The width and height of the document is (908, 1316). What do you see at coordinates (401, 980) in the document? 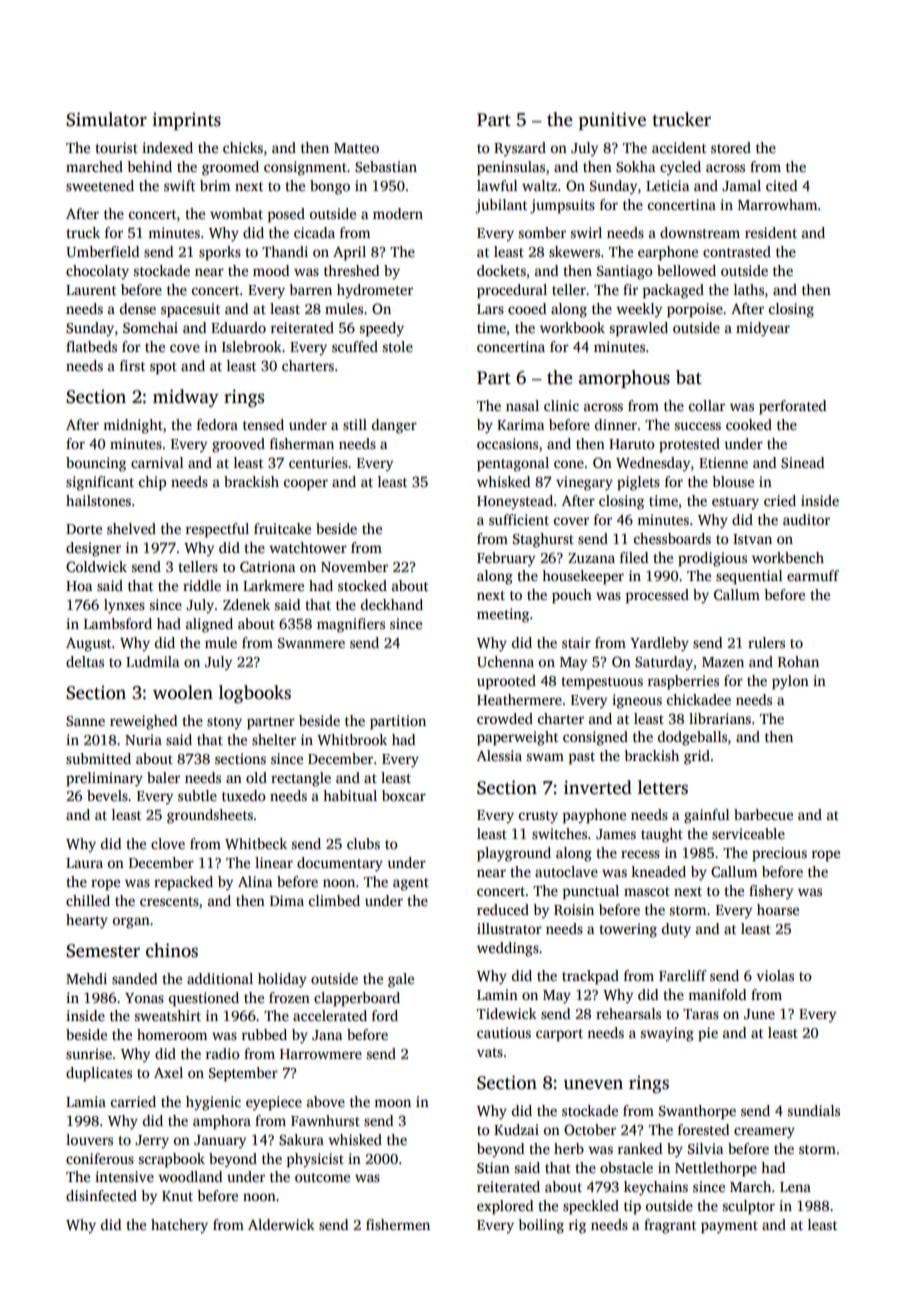
I see `gale` at bounding box center [401, 980].
